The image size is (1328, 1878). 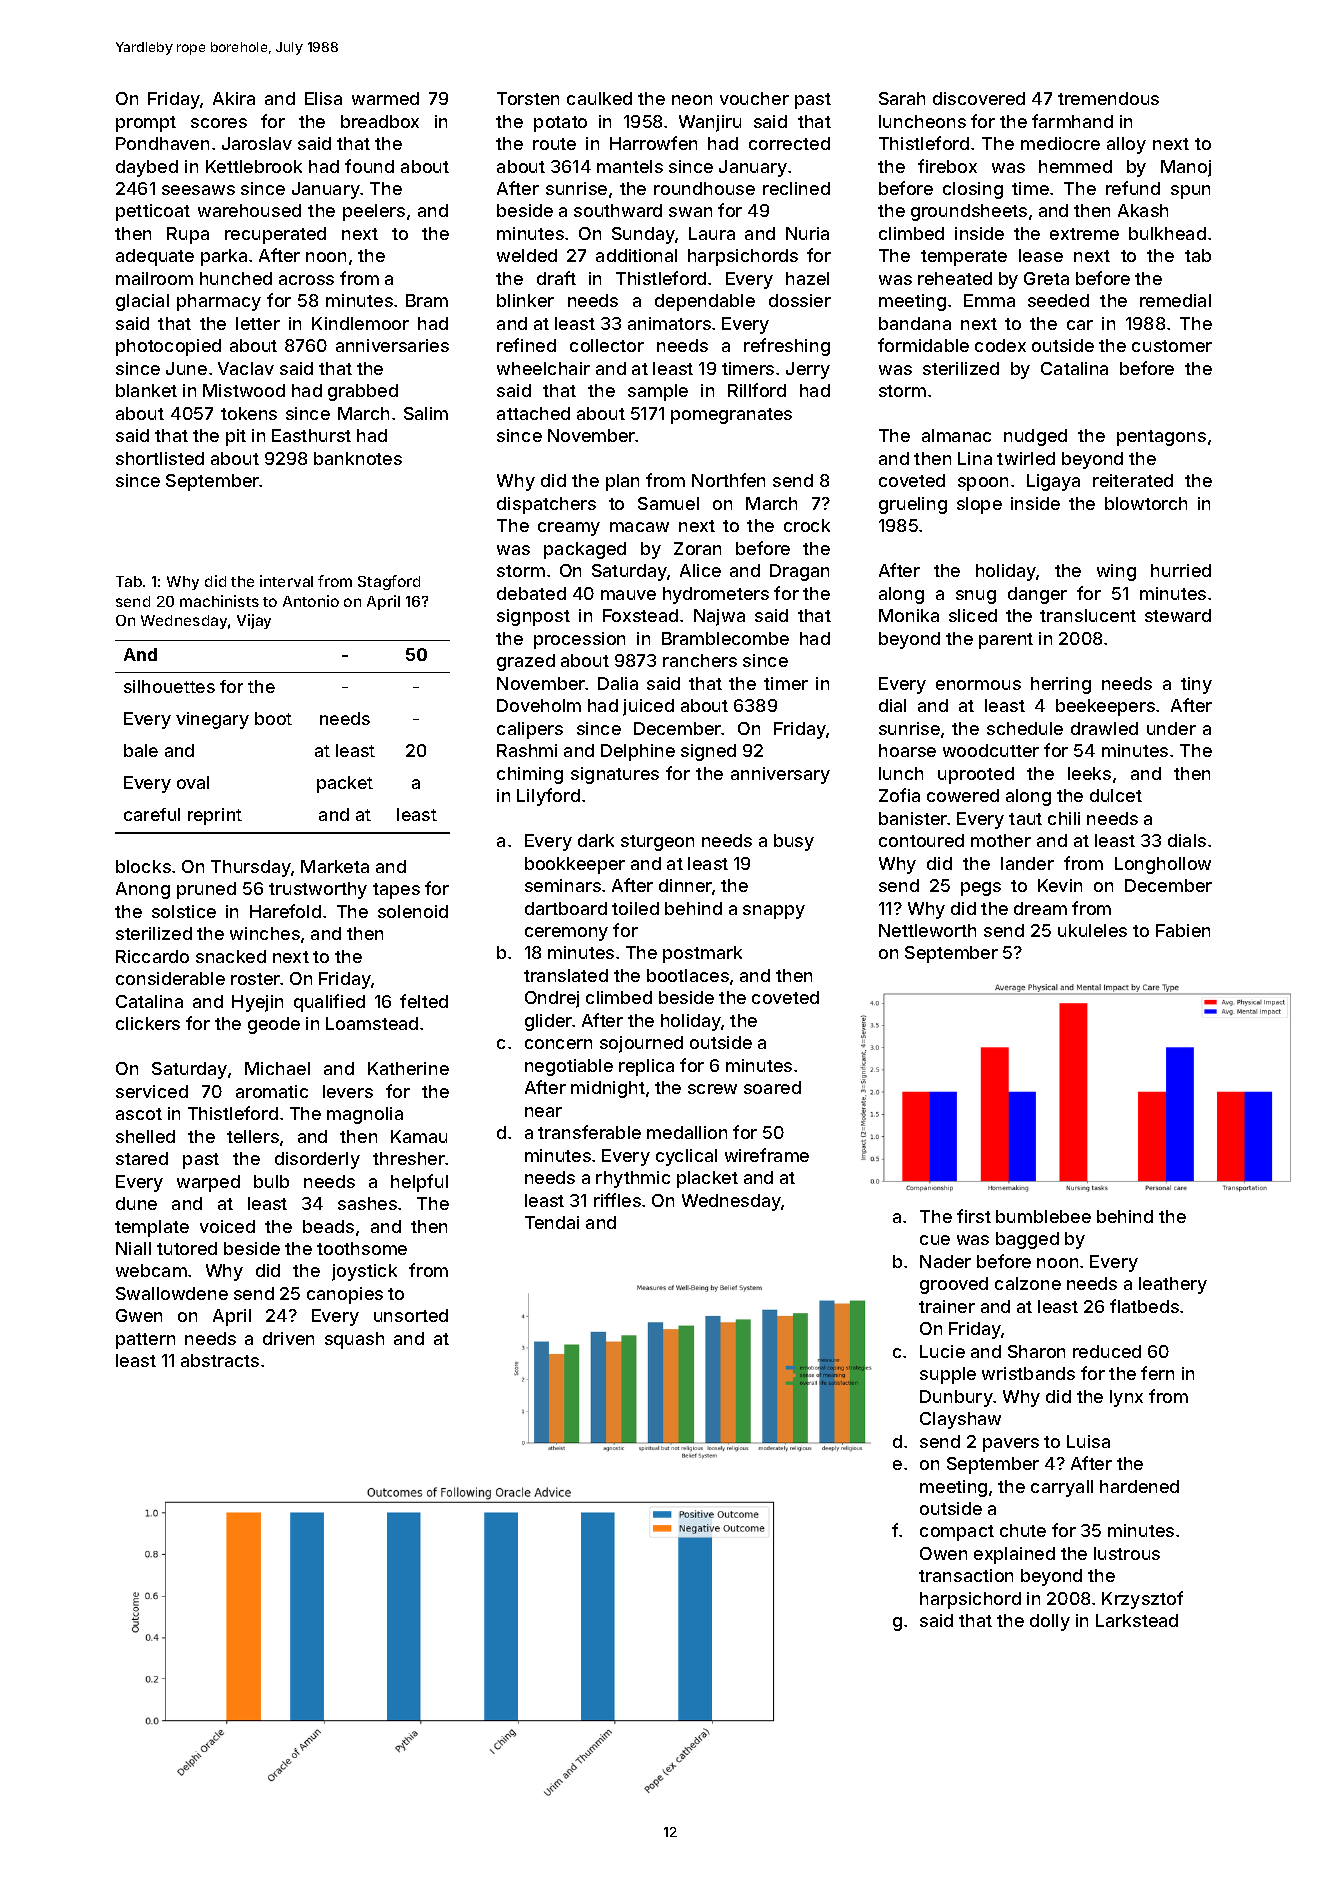 I want to click on abstracts, so click(x=220, y=1360).
